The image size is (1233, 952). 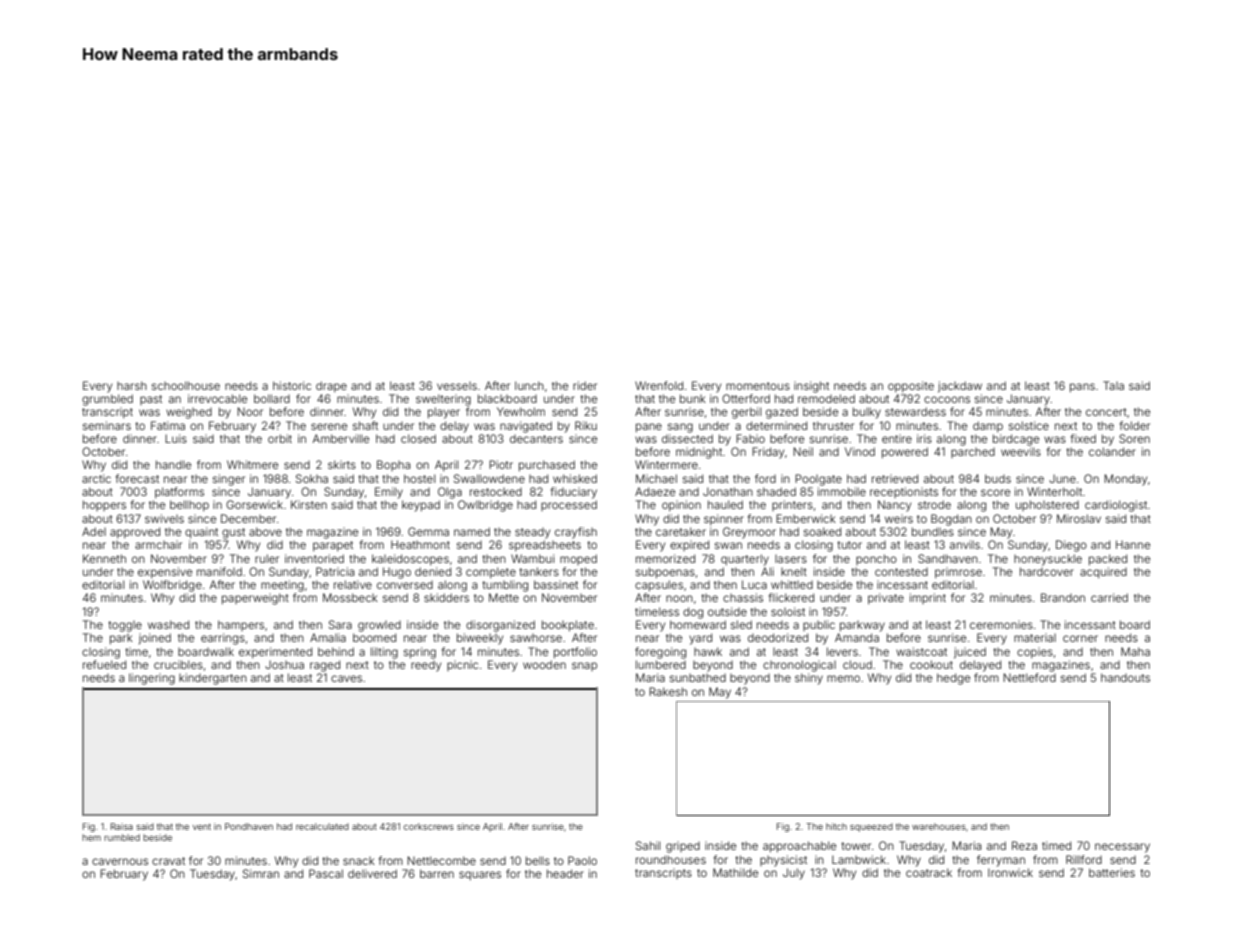 What do you see at coordinates (254, 504) in the screenshot?
I see `Gorsewick` at bounding box center [254, 504].
